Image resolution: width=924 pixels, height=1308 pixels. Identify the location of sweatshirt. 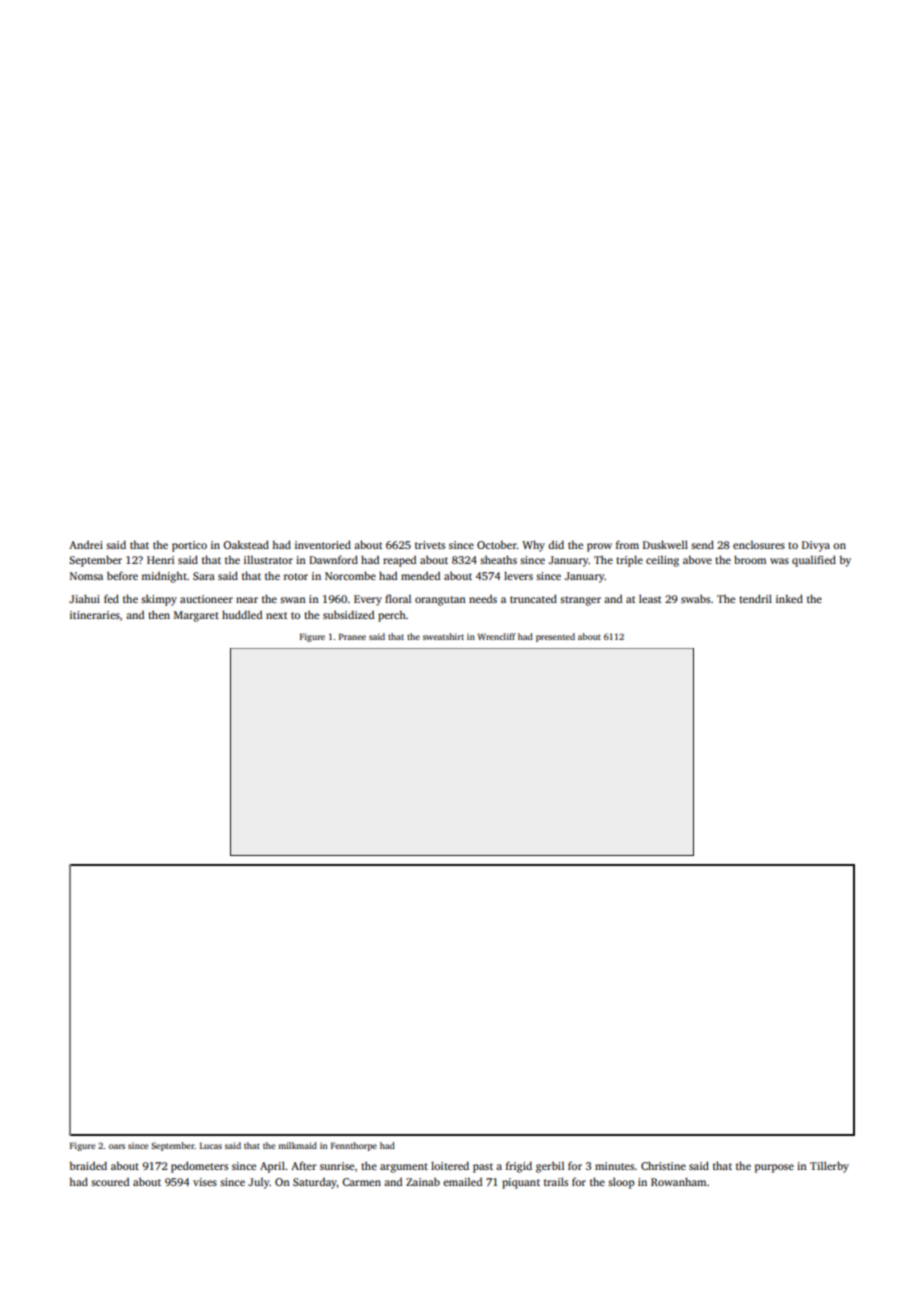
(443, 636).
